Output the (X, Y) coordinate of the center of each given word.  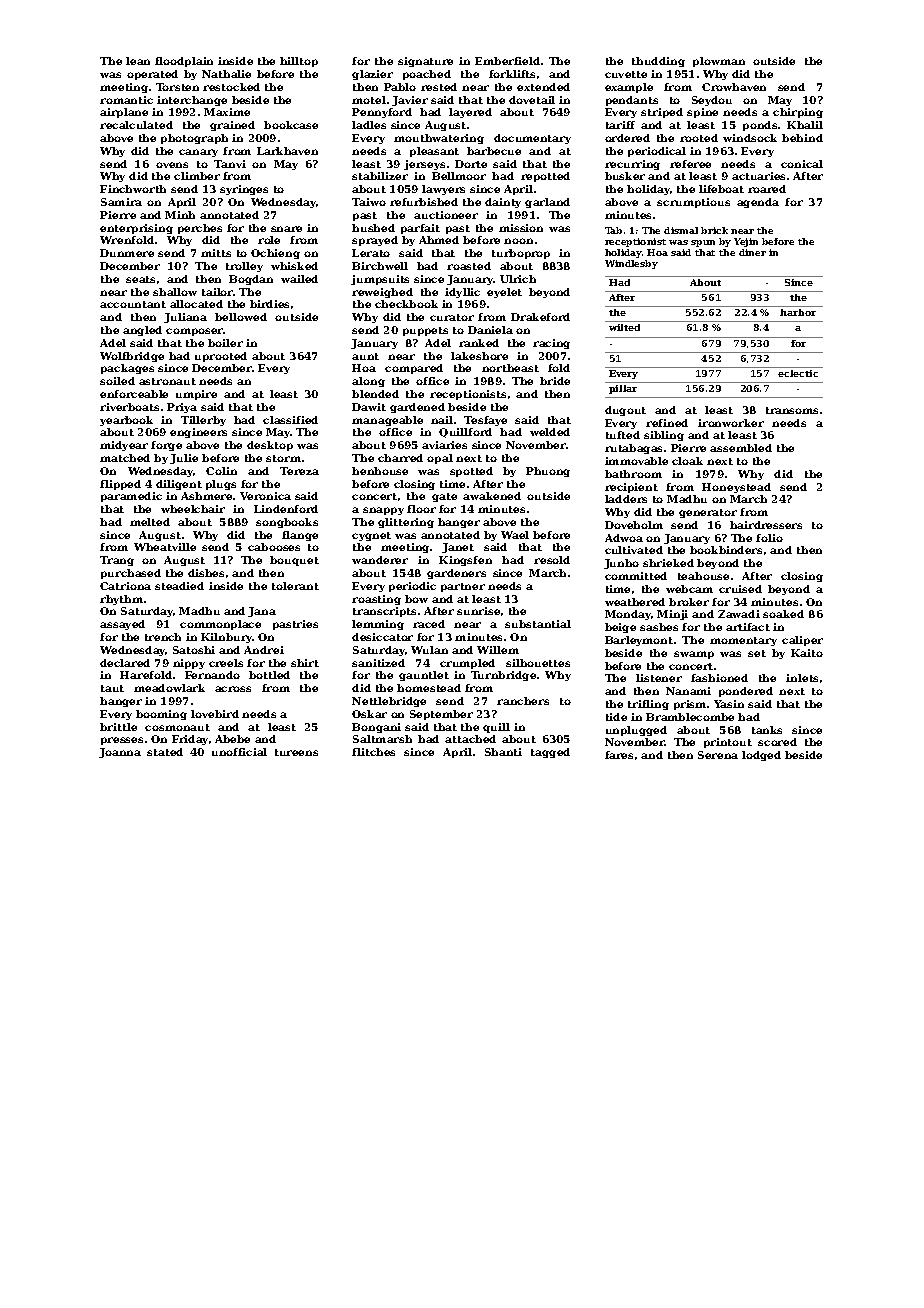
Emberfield (507, 61)
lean (138, 61)
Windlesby (631, 264)
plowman (719, 62)
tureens (296, 752)
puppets (425, 331)
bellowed (241, 317)
